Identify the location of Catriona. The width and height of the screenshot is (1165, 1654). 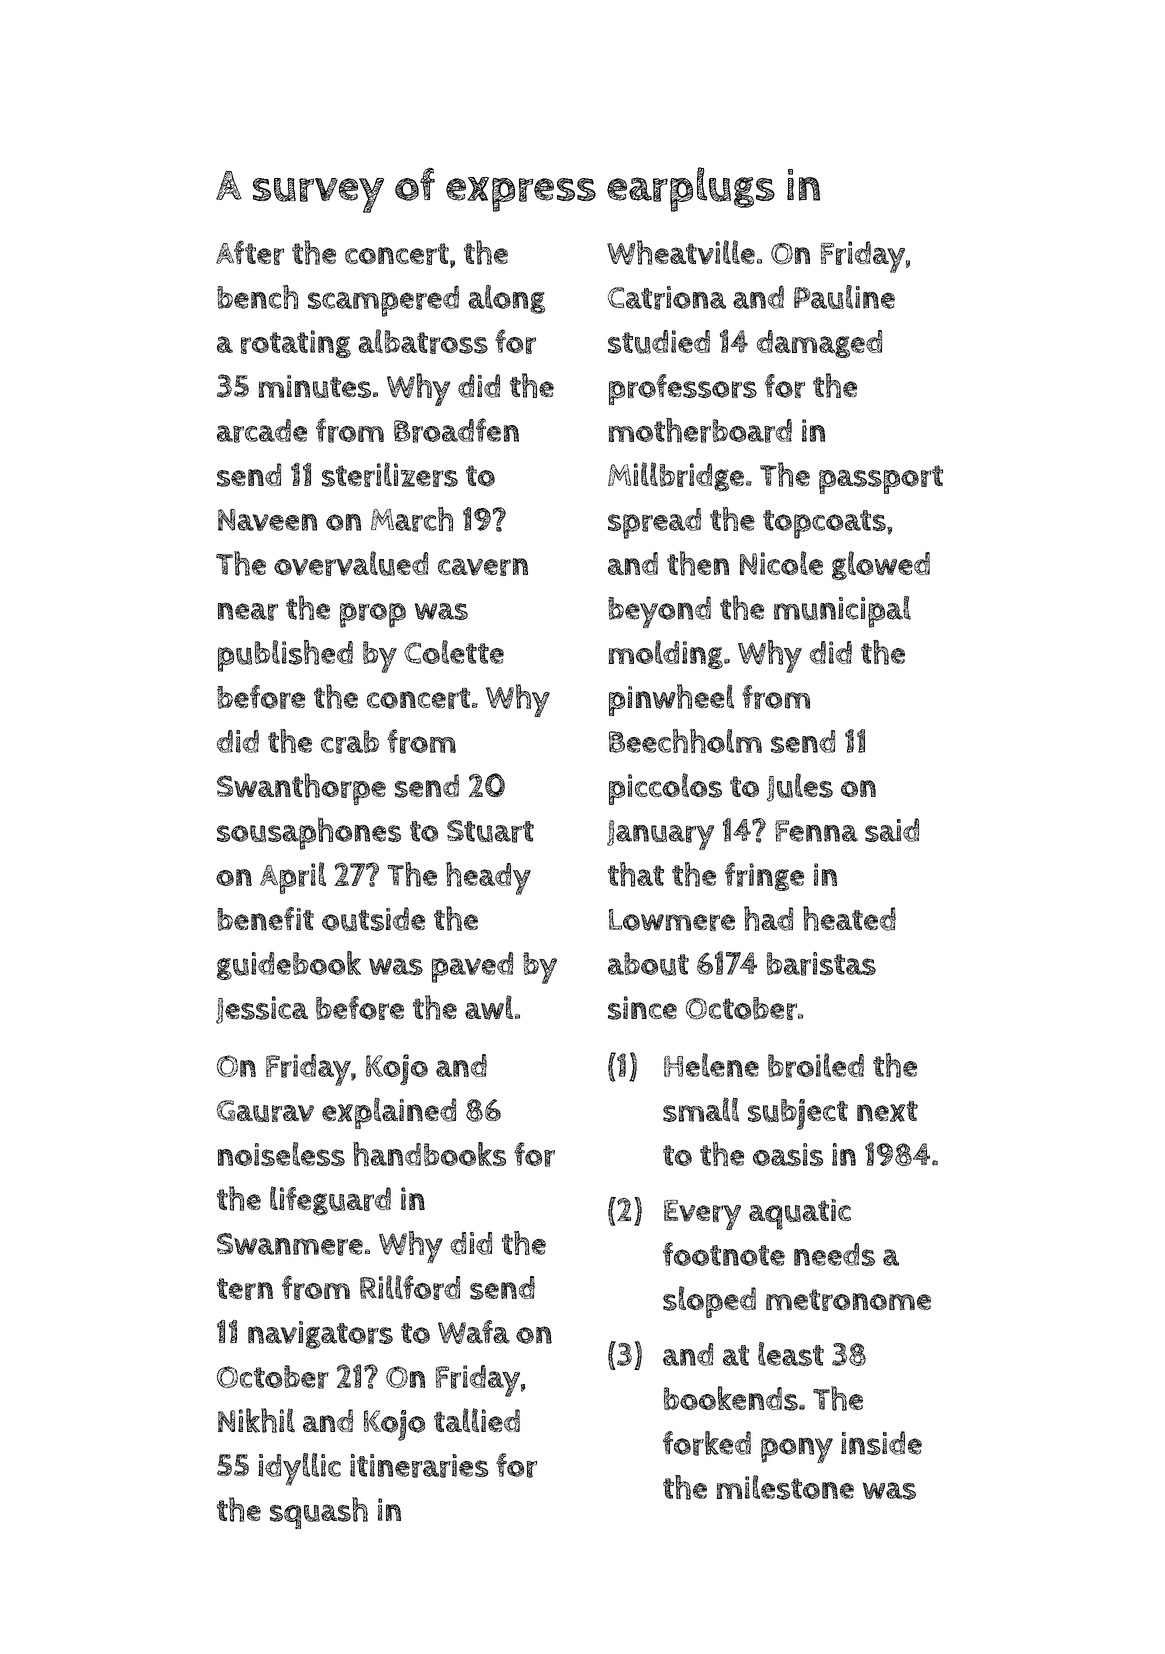
(667, 298).
